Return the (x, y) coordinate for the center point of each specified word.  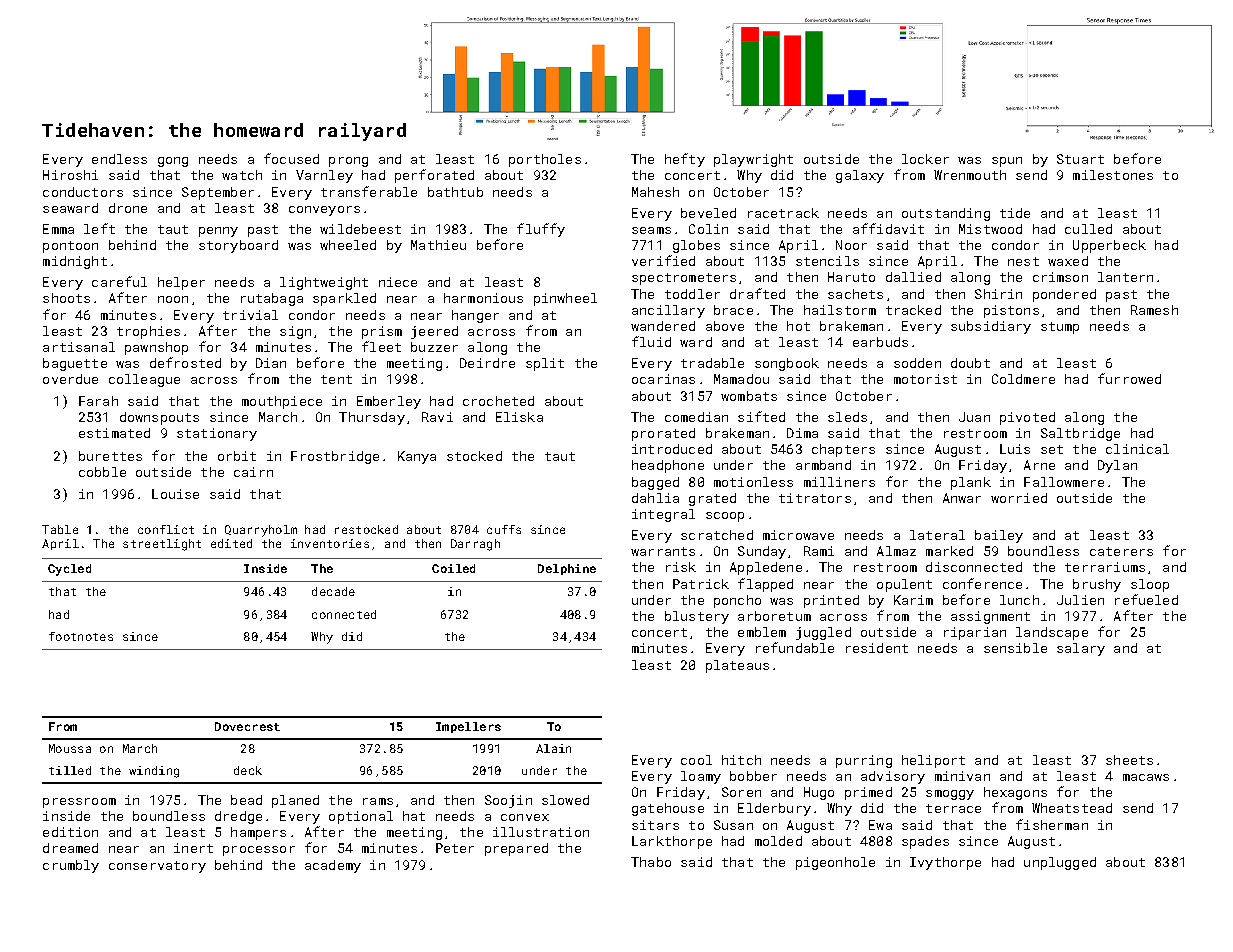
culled (1088, 229)
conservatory (157, 867)
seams (651, 230)
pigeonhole (835, 863)
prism (382, 332)
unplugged (1060, 863)
